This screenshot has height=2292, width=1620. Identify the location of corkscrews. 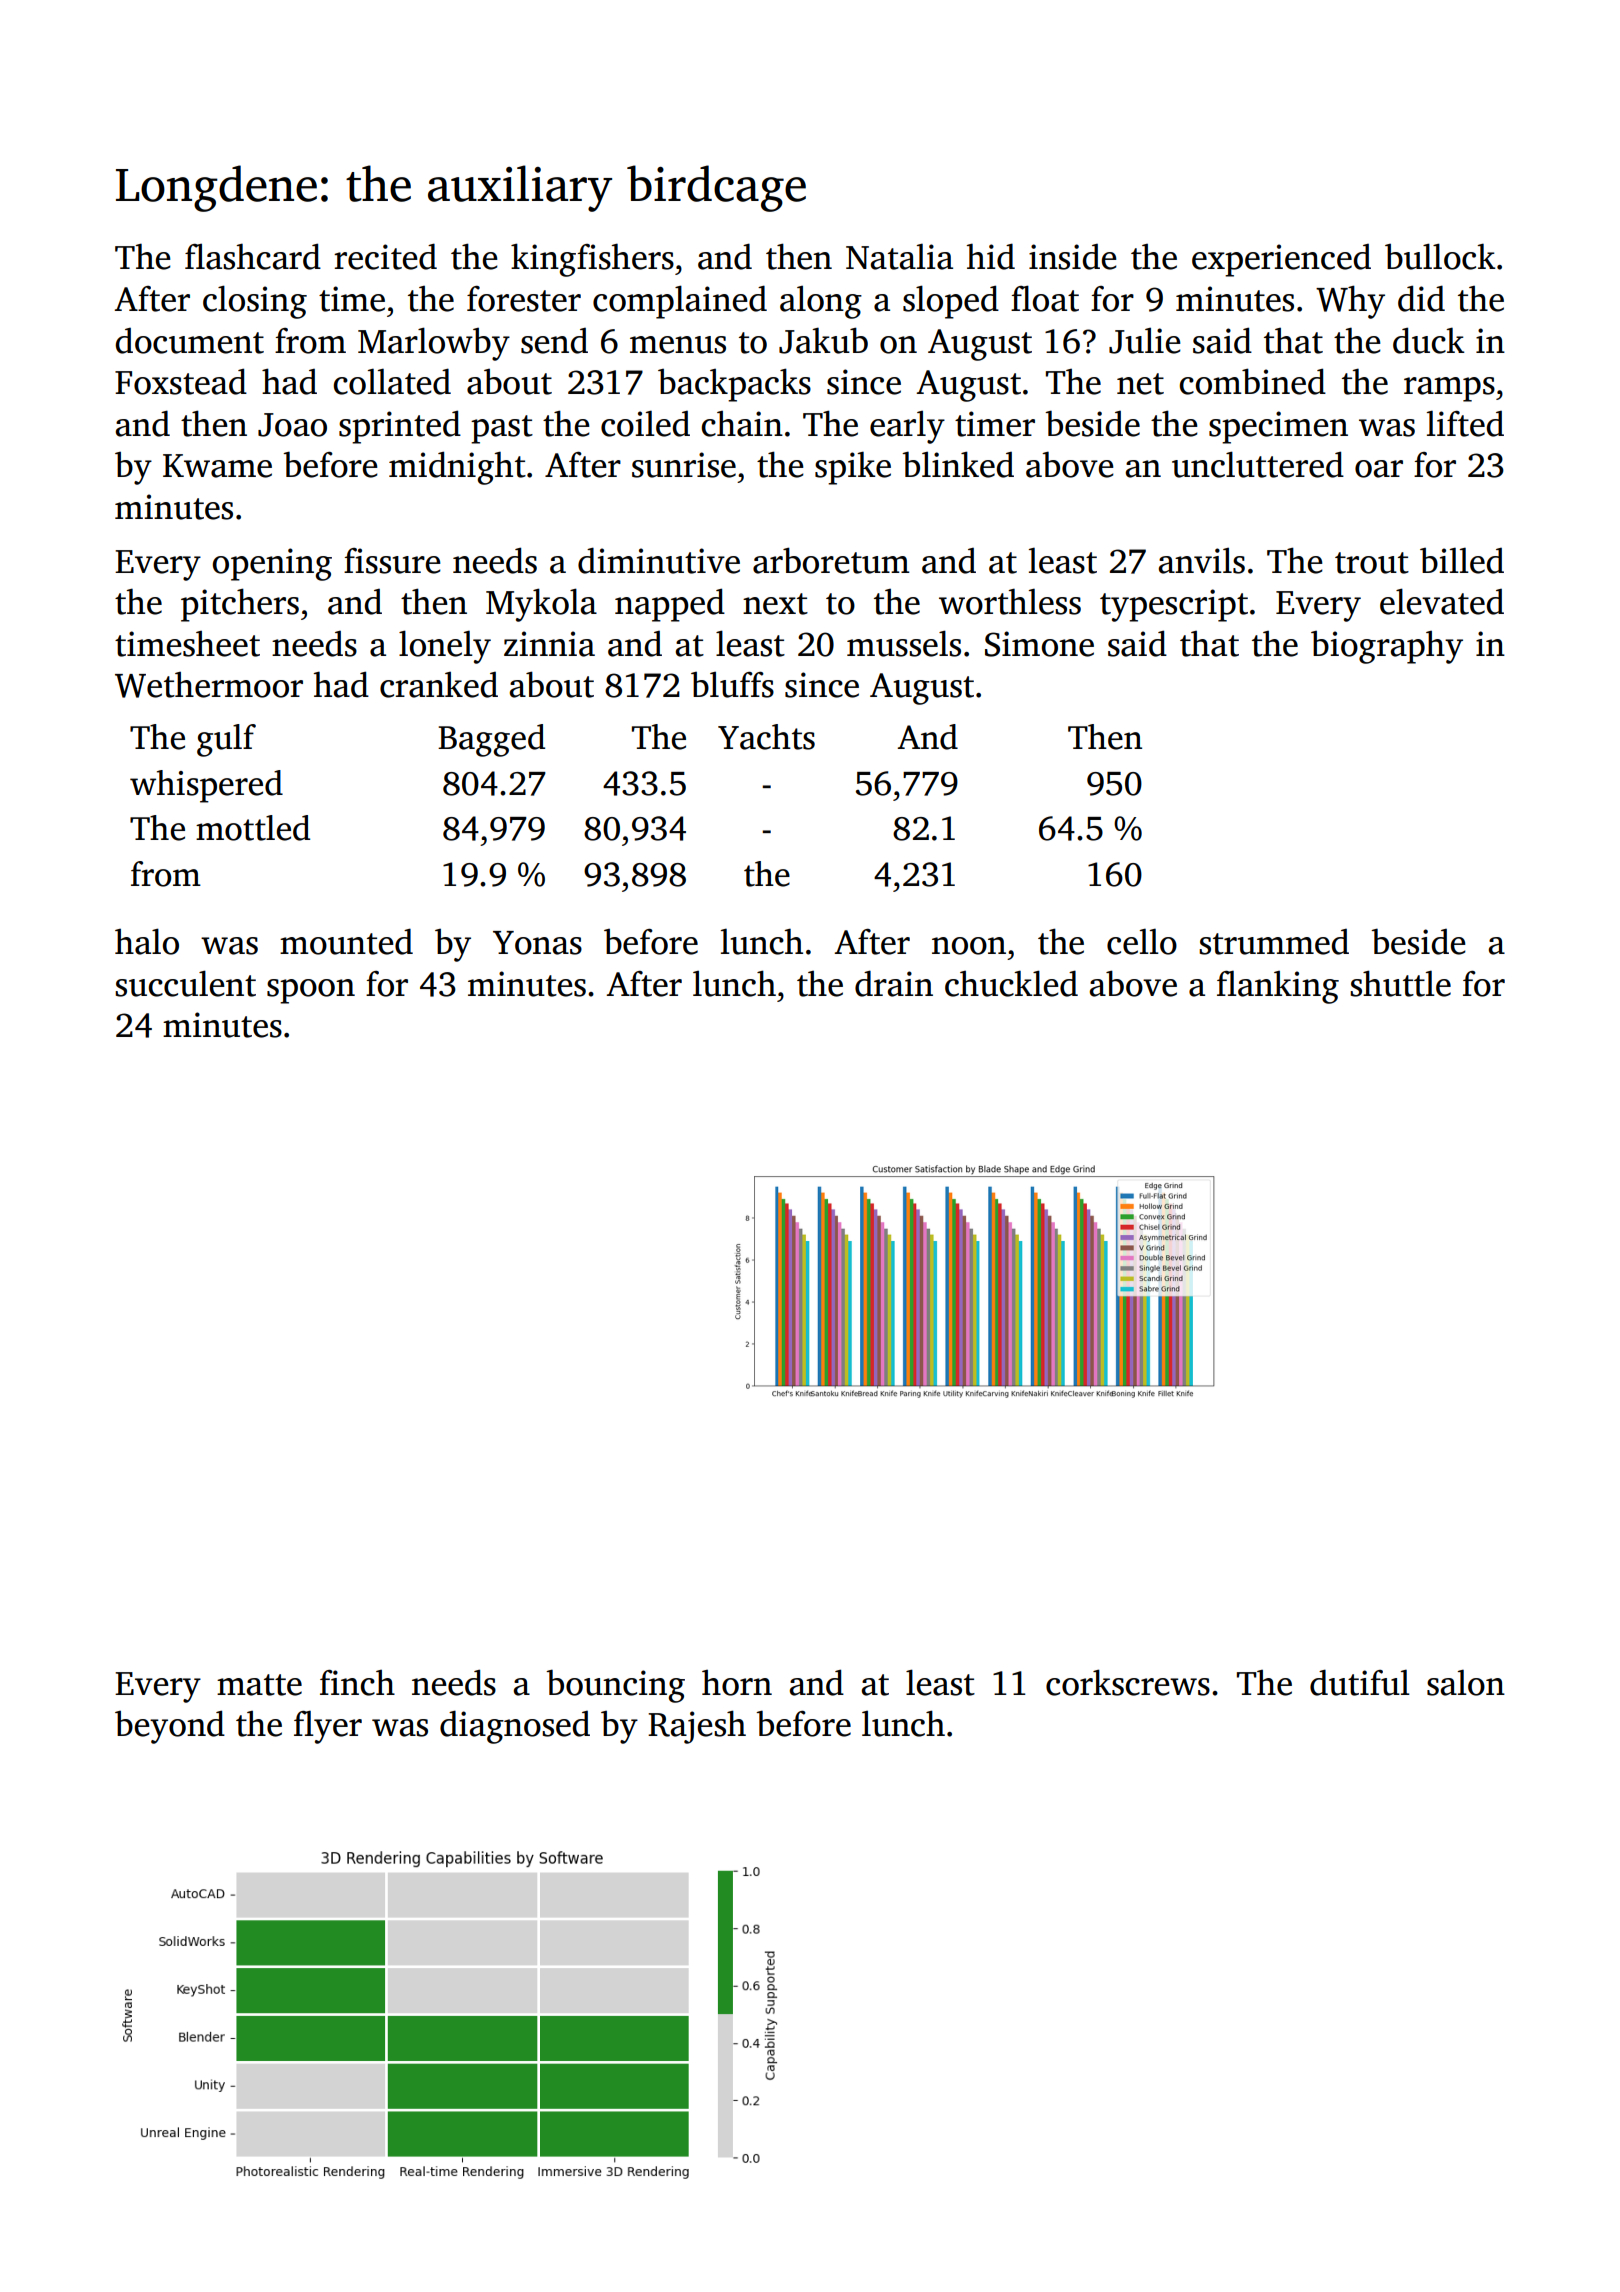
(1128, 1682).
